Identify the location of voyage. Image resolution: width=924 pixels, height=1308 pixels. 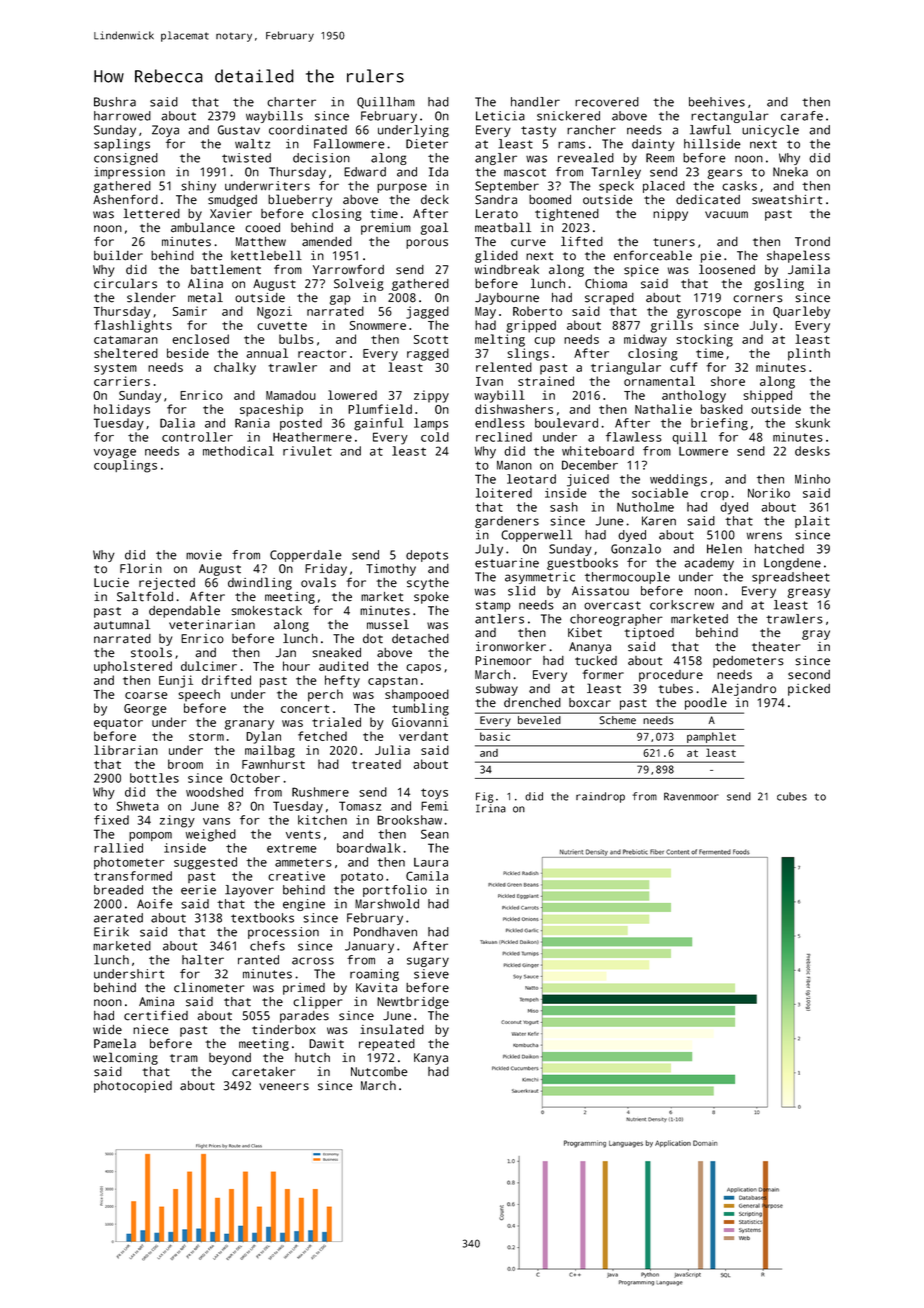
(115, 454).
